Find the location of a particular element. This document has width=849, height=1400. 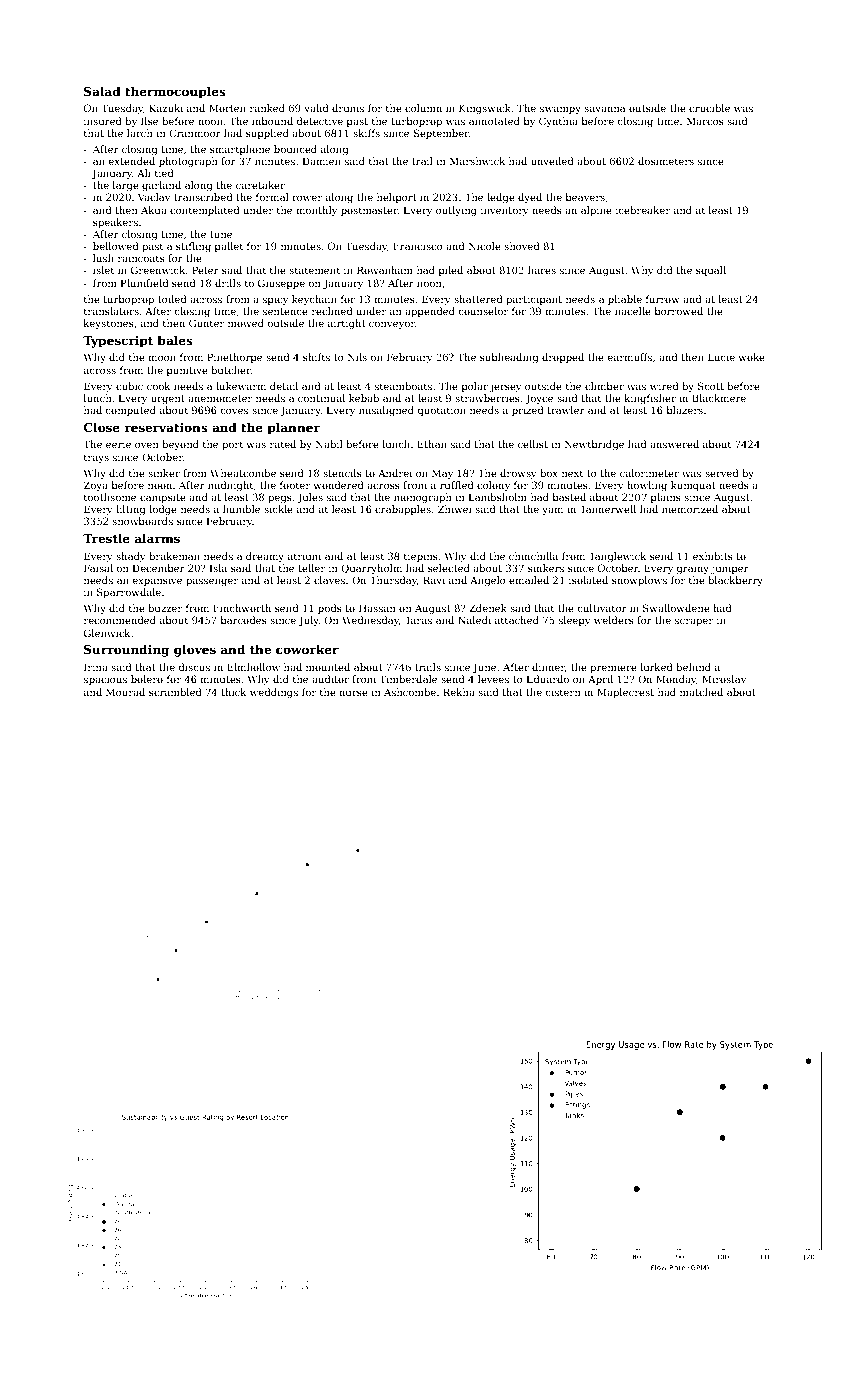

skiffs is located at coordinates (366, 133).
